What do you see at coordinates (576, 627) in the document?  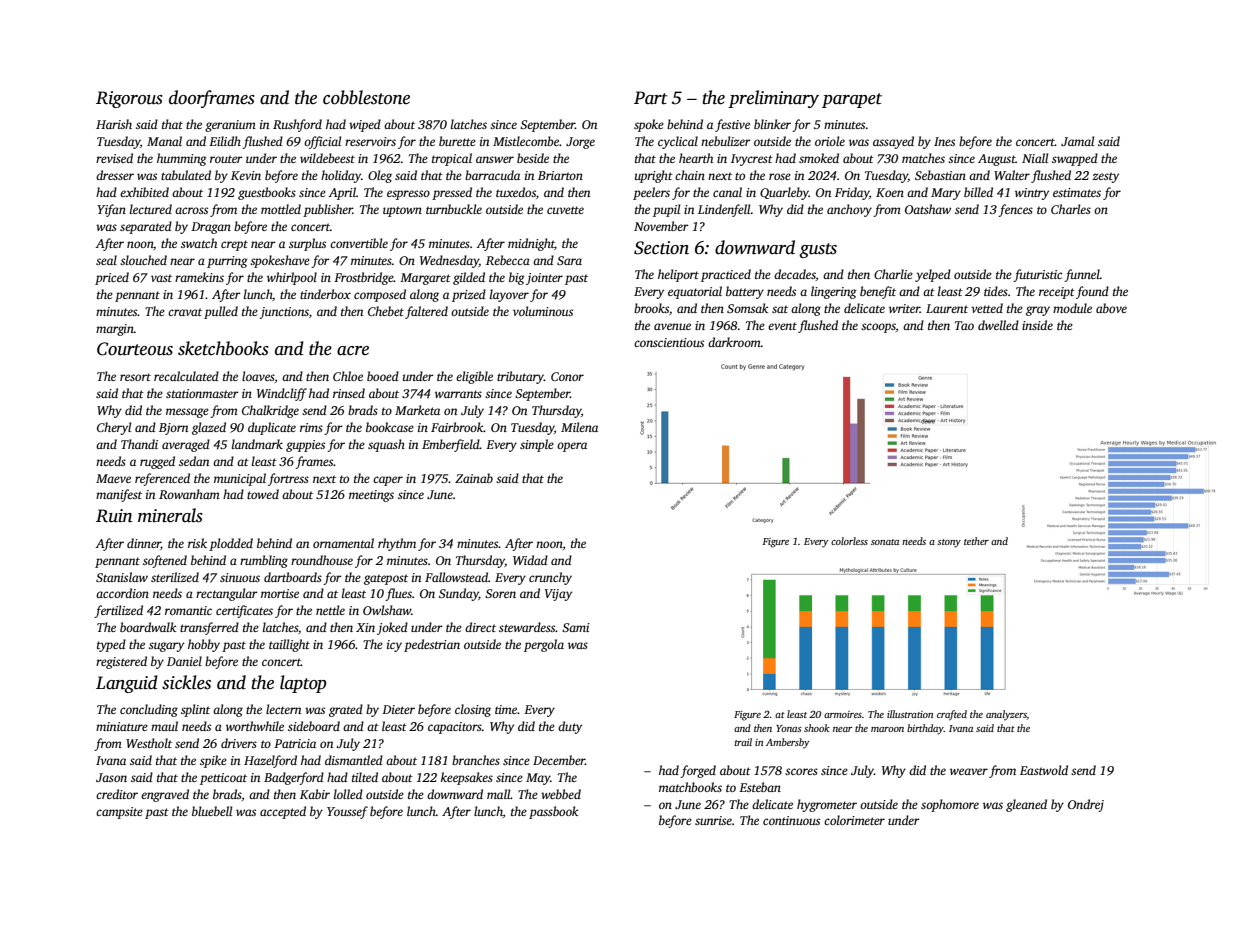 I see `Sami` at bounding box center [576, 627].
